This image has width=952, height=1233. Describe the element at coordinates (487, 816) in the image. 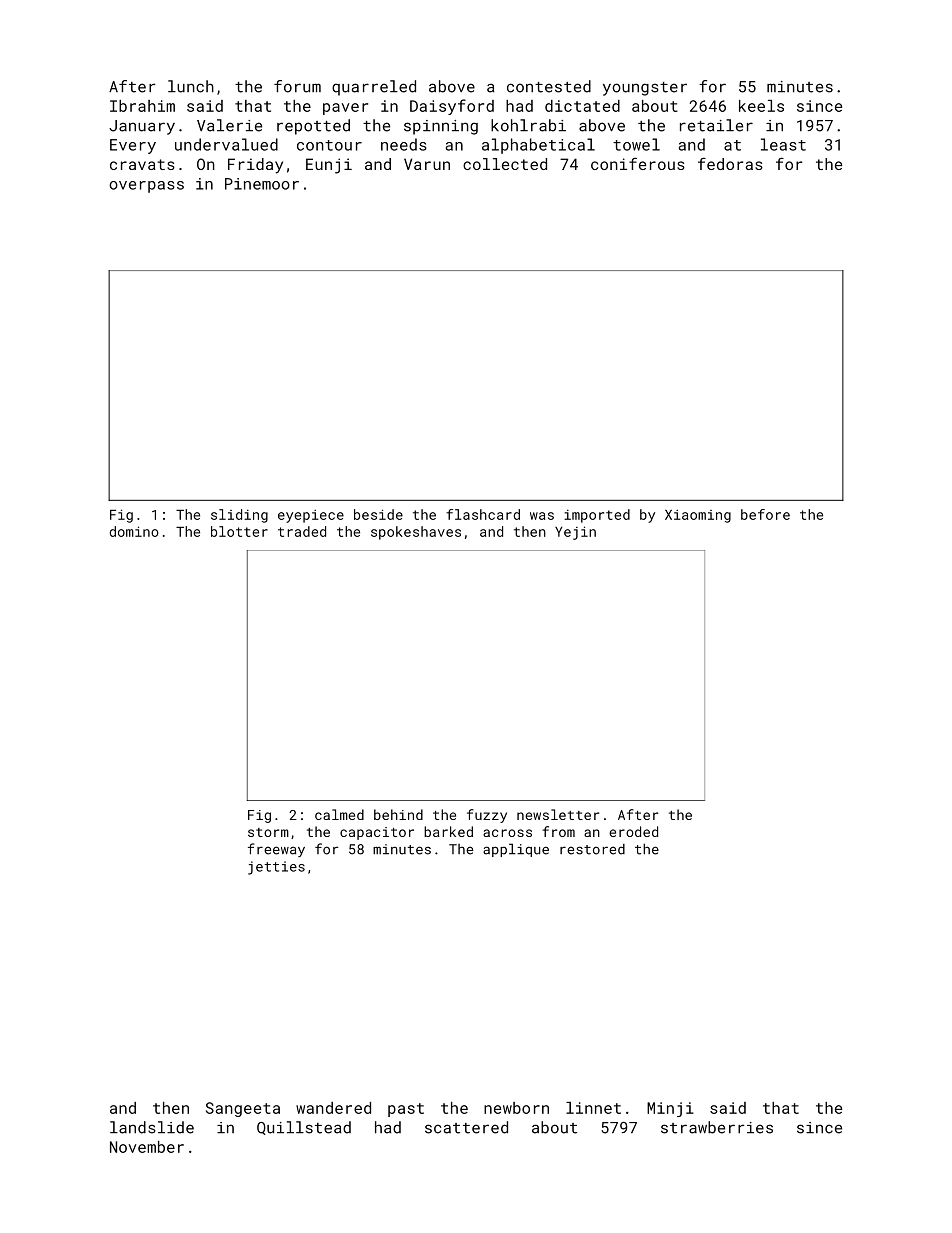

I see `fuzzy` at that location.
